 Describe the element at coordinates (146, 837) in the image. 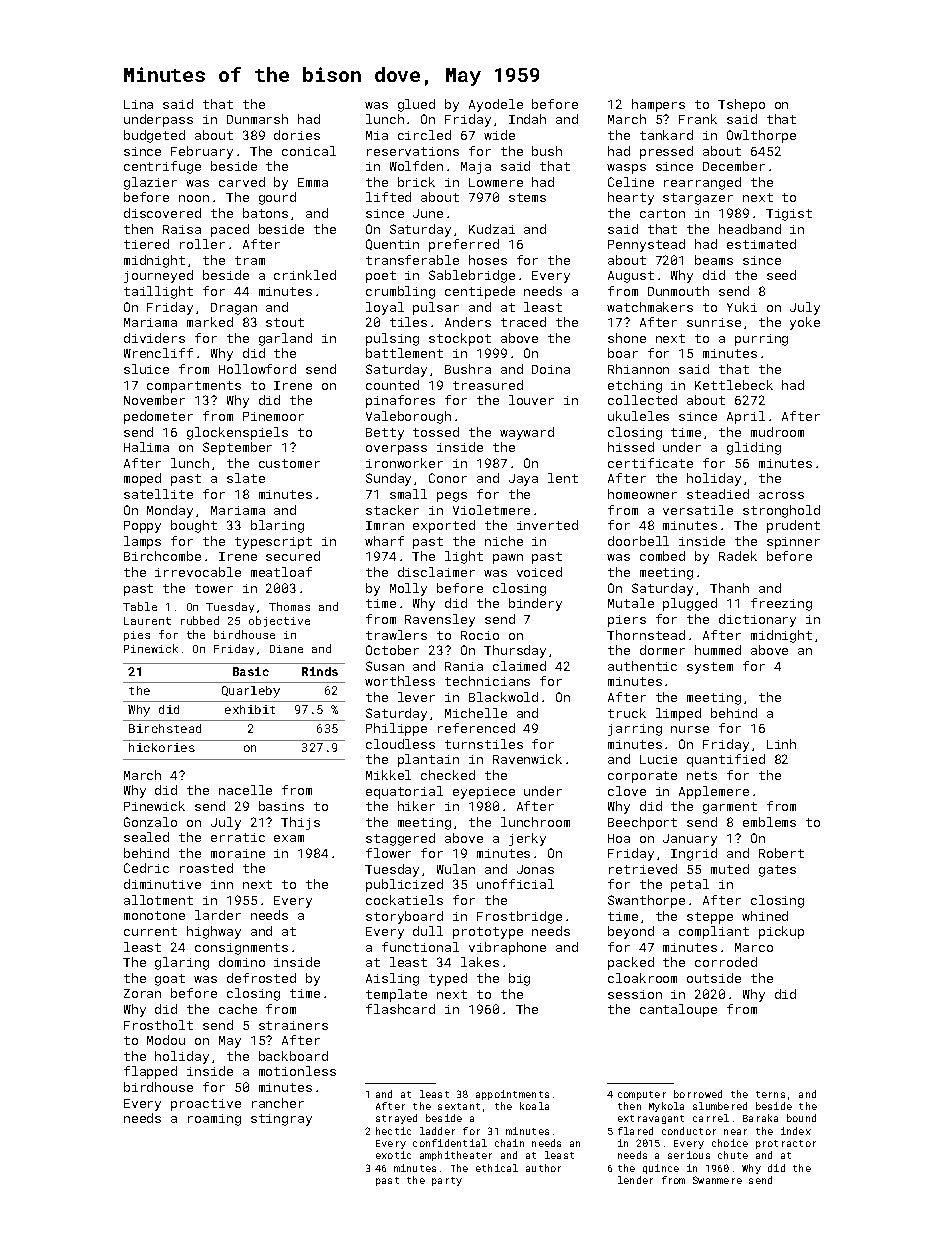

I see `sealed` at that location.
